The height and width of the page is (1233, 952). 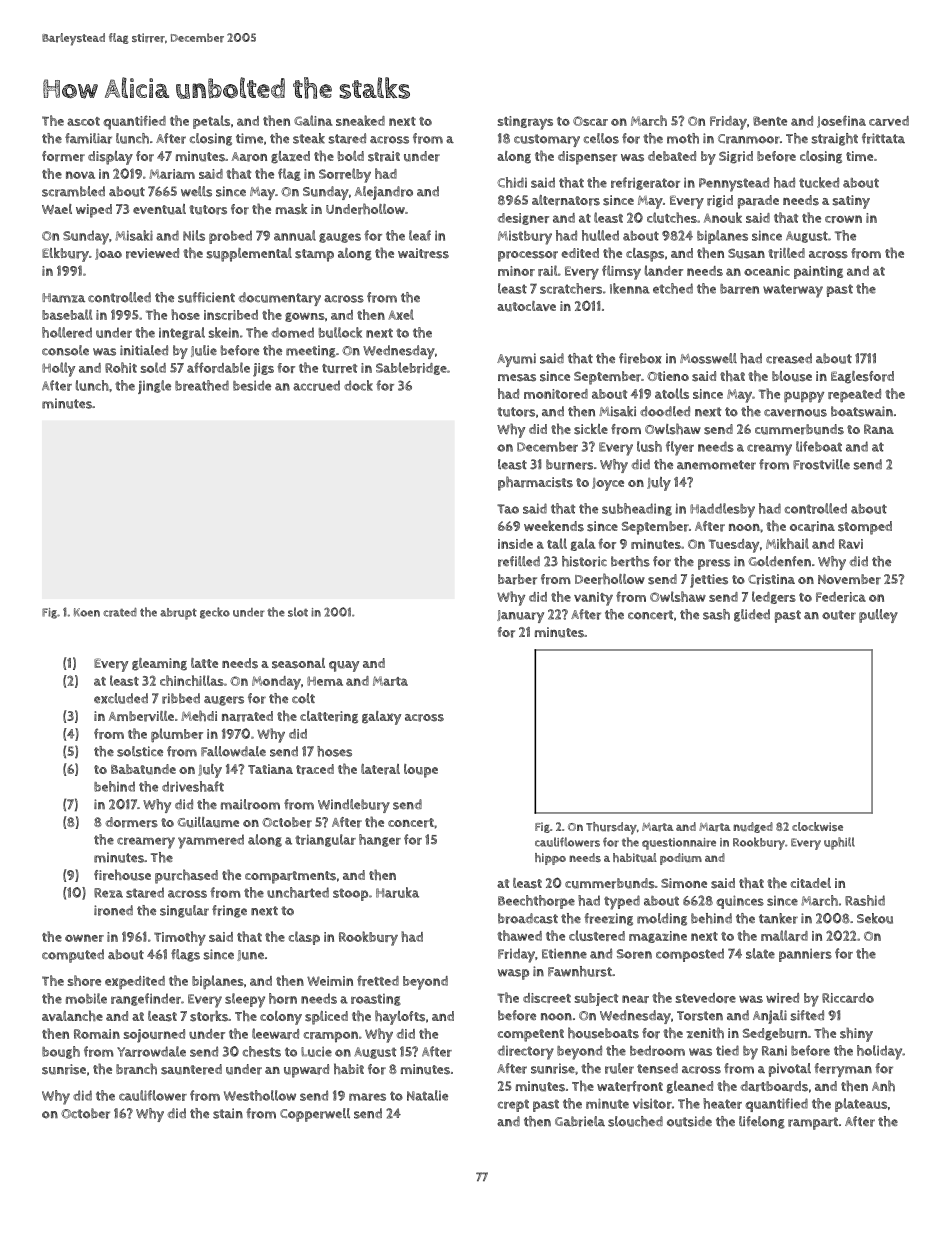 What do you see at coordinates (211, 841) in the page?
I see `yammered` at bounding box center [211, 841].
